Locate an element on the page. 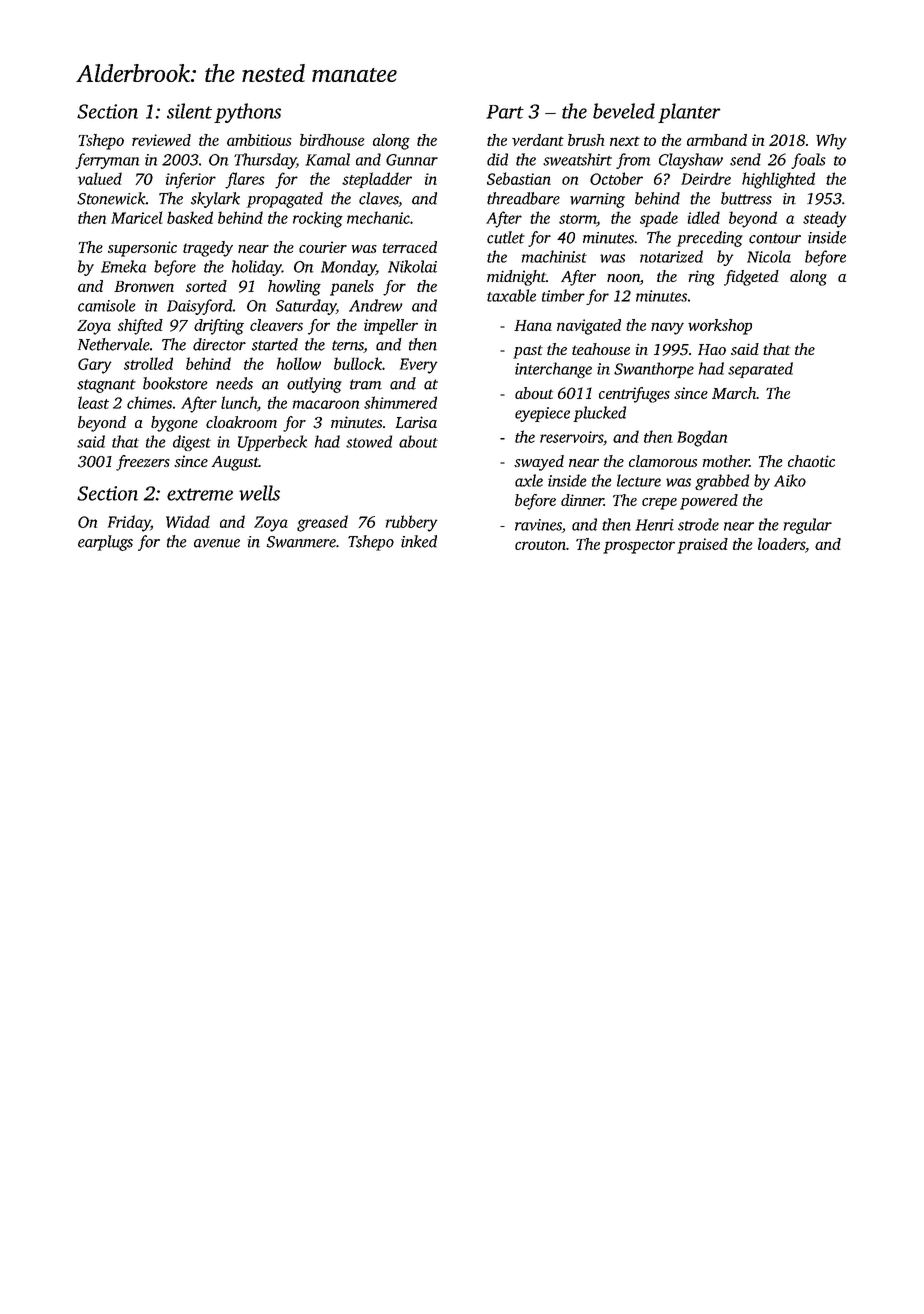 Image resolution: width=924 pixels, height=1314 pixels. cutlet is located at coordinates (506, 237).
